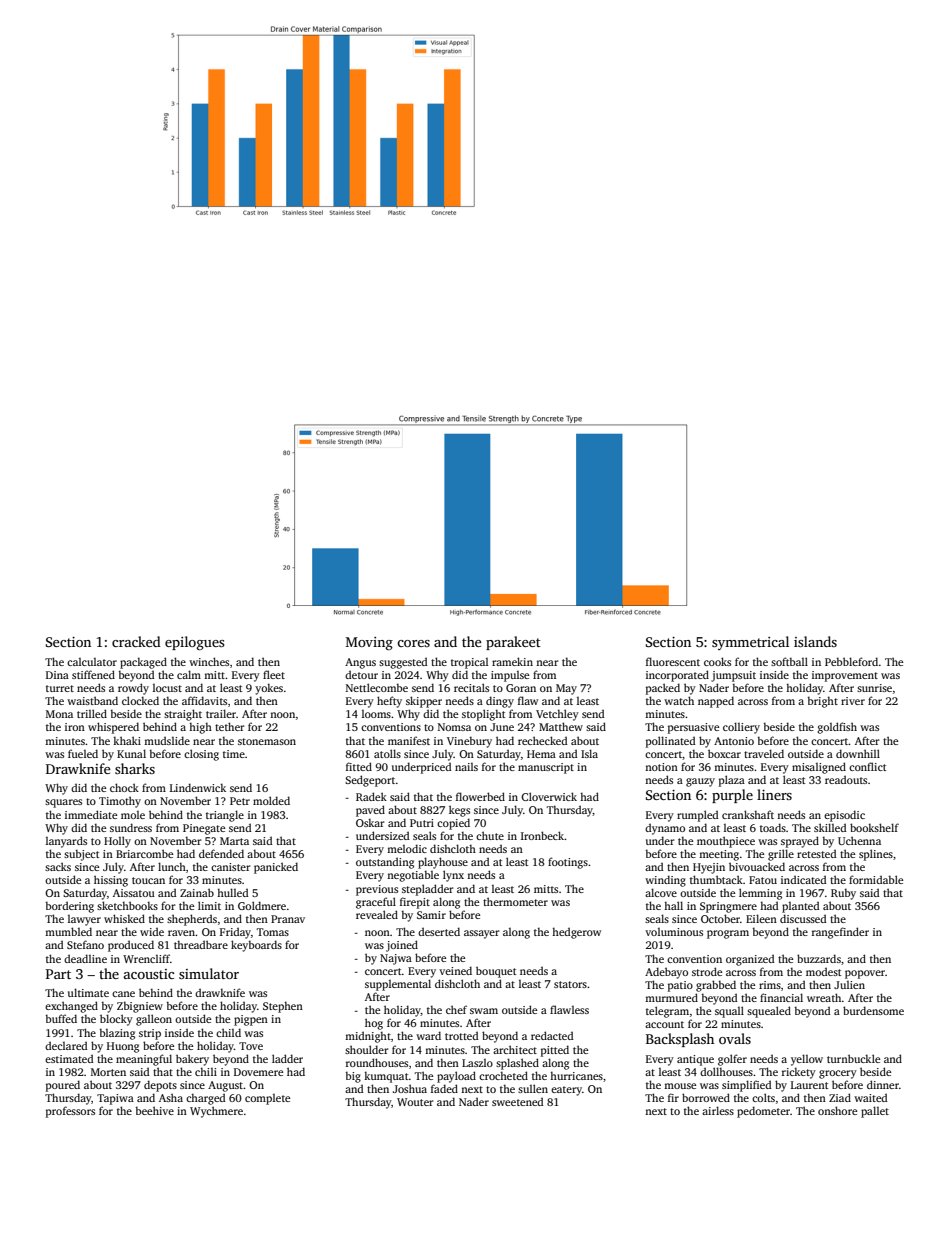  Describe the element at coordinates (201, 944) in the image. I see `threadbare` at that location.
